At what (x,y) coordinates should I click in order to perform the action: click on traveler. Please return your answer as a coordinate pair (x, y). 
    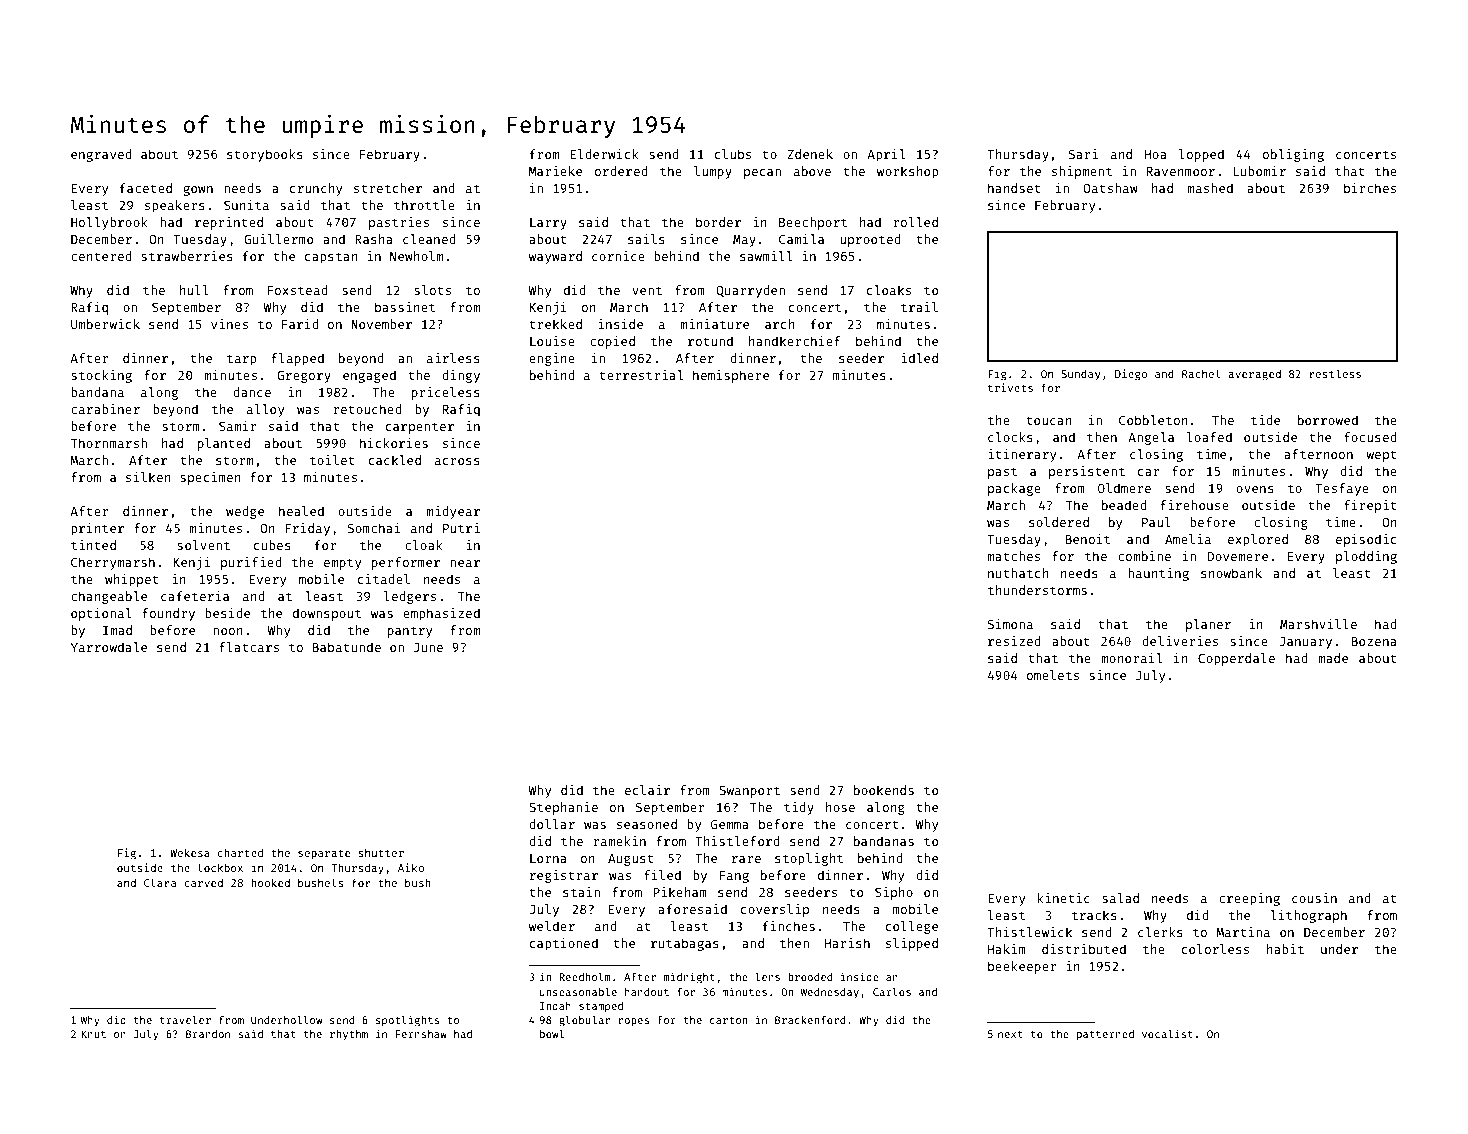
    Looking at the image, I should click on (185, 1019).
